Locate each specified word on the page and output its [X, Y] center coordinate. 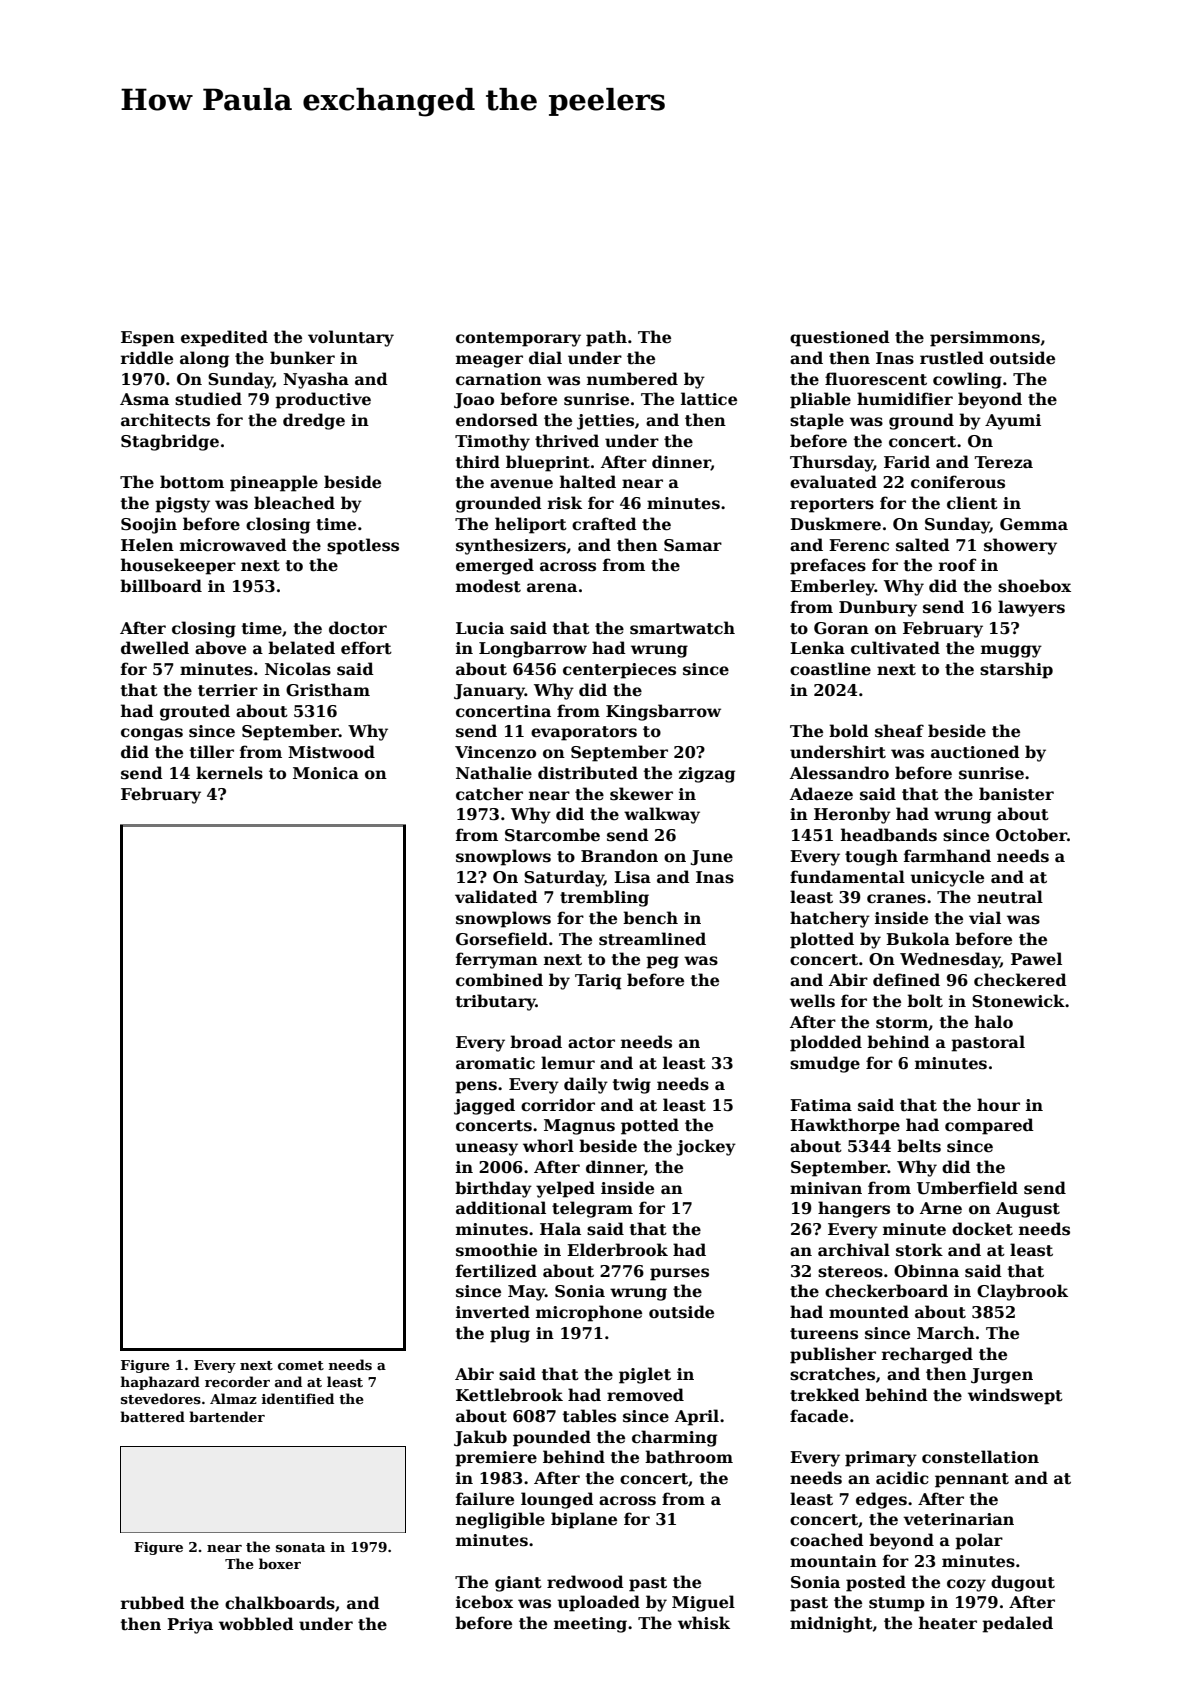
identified [298, 1398]
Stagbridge [170, 442]
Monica [326, 773]
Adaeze [821, 794]
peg [662, 962]
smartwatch [682, 628]
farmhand [947, 855]
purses [679, 1274]
